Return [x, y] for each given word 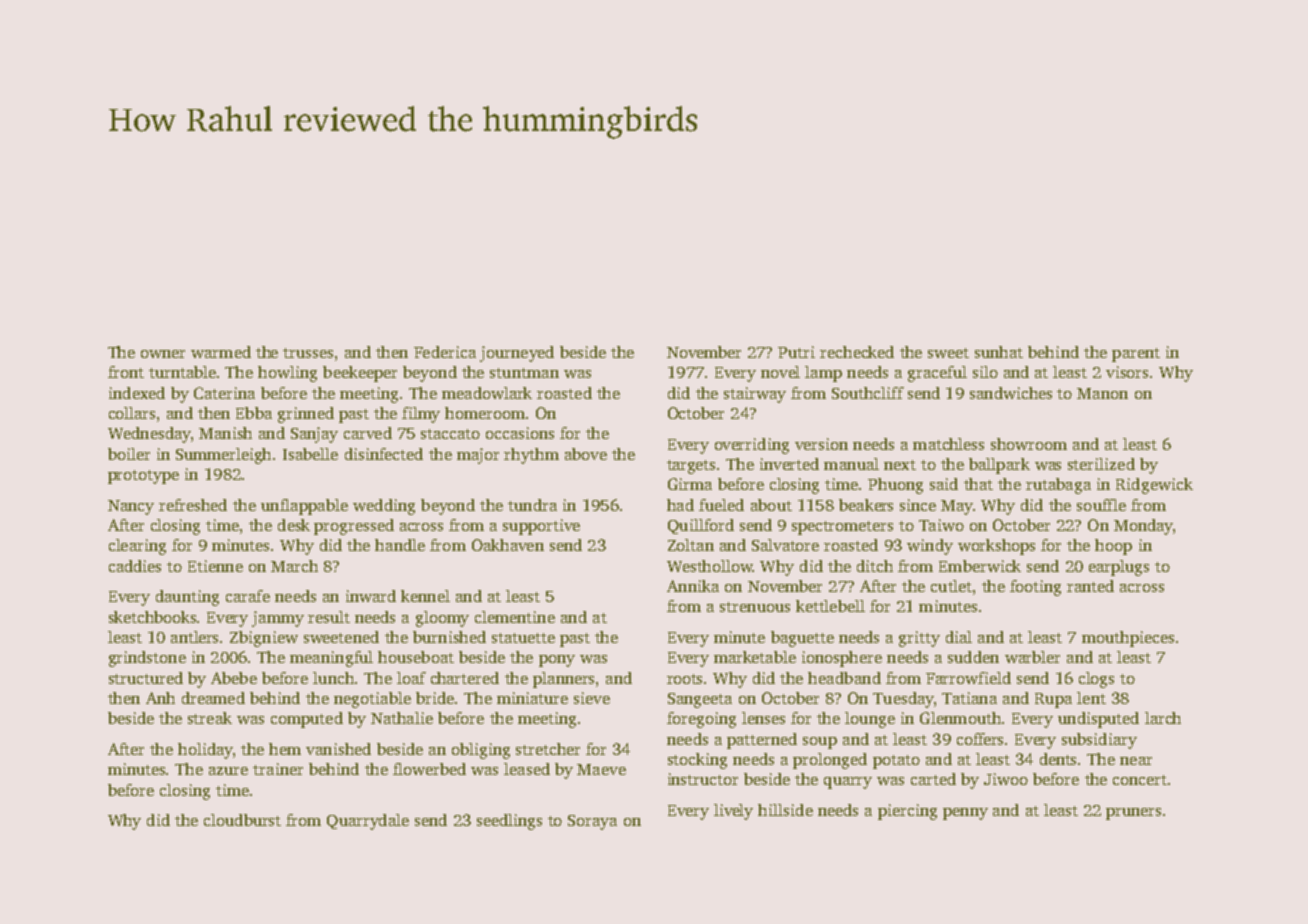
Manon [1102, 393]
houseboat [416, 657]
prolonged [830, 761]
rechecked [857, 352]
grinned [306, 415]
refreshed [193, 505]
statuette [523, 638]
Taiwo [941, 525]
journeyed [517, 354]
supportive [541, 527]
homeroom [485, 413]
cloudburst [242, 820]
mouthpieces [1128, 639]
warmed [221, 352]
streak [210, 718]
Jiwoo [1006, 779]
